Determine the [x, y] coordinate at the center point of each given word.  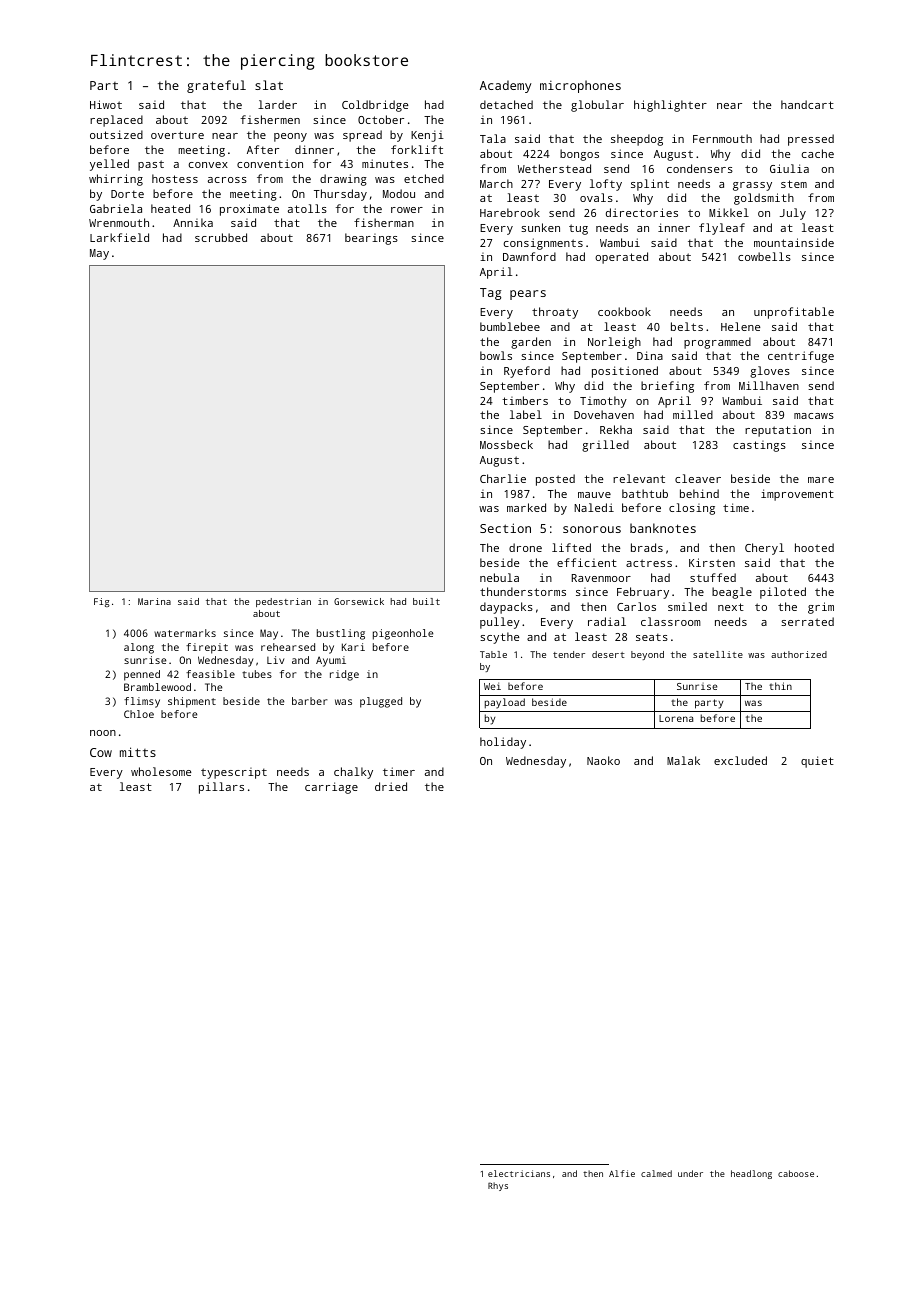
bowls [496, 355]
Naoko [603, 760]
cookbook [624, 311]
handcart [807, 104]
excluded [740, 760]
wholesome [161, 771]
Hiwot [106, 104]
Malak [683, 760]
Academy [505, 86]
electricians [519, 1173]
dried [391, 786]
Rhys [498, 1186]
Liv [275, 660]
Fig [102, 602]
